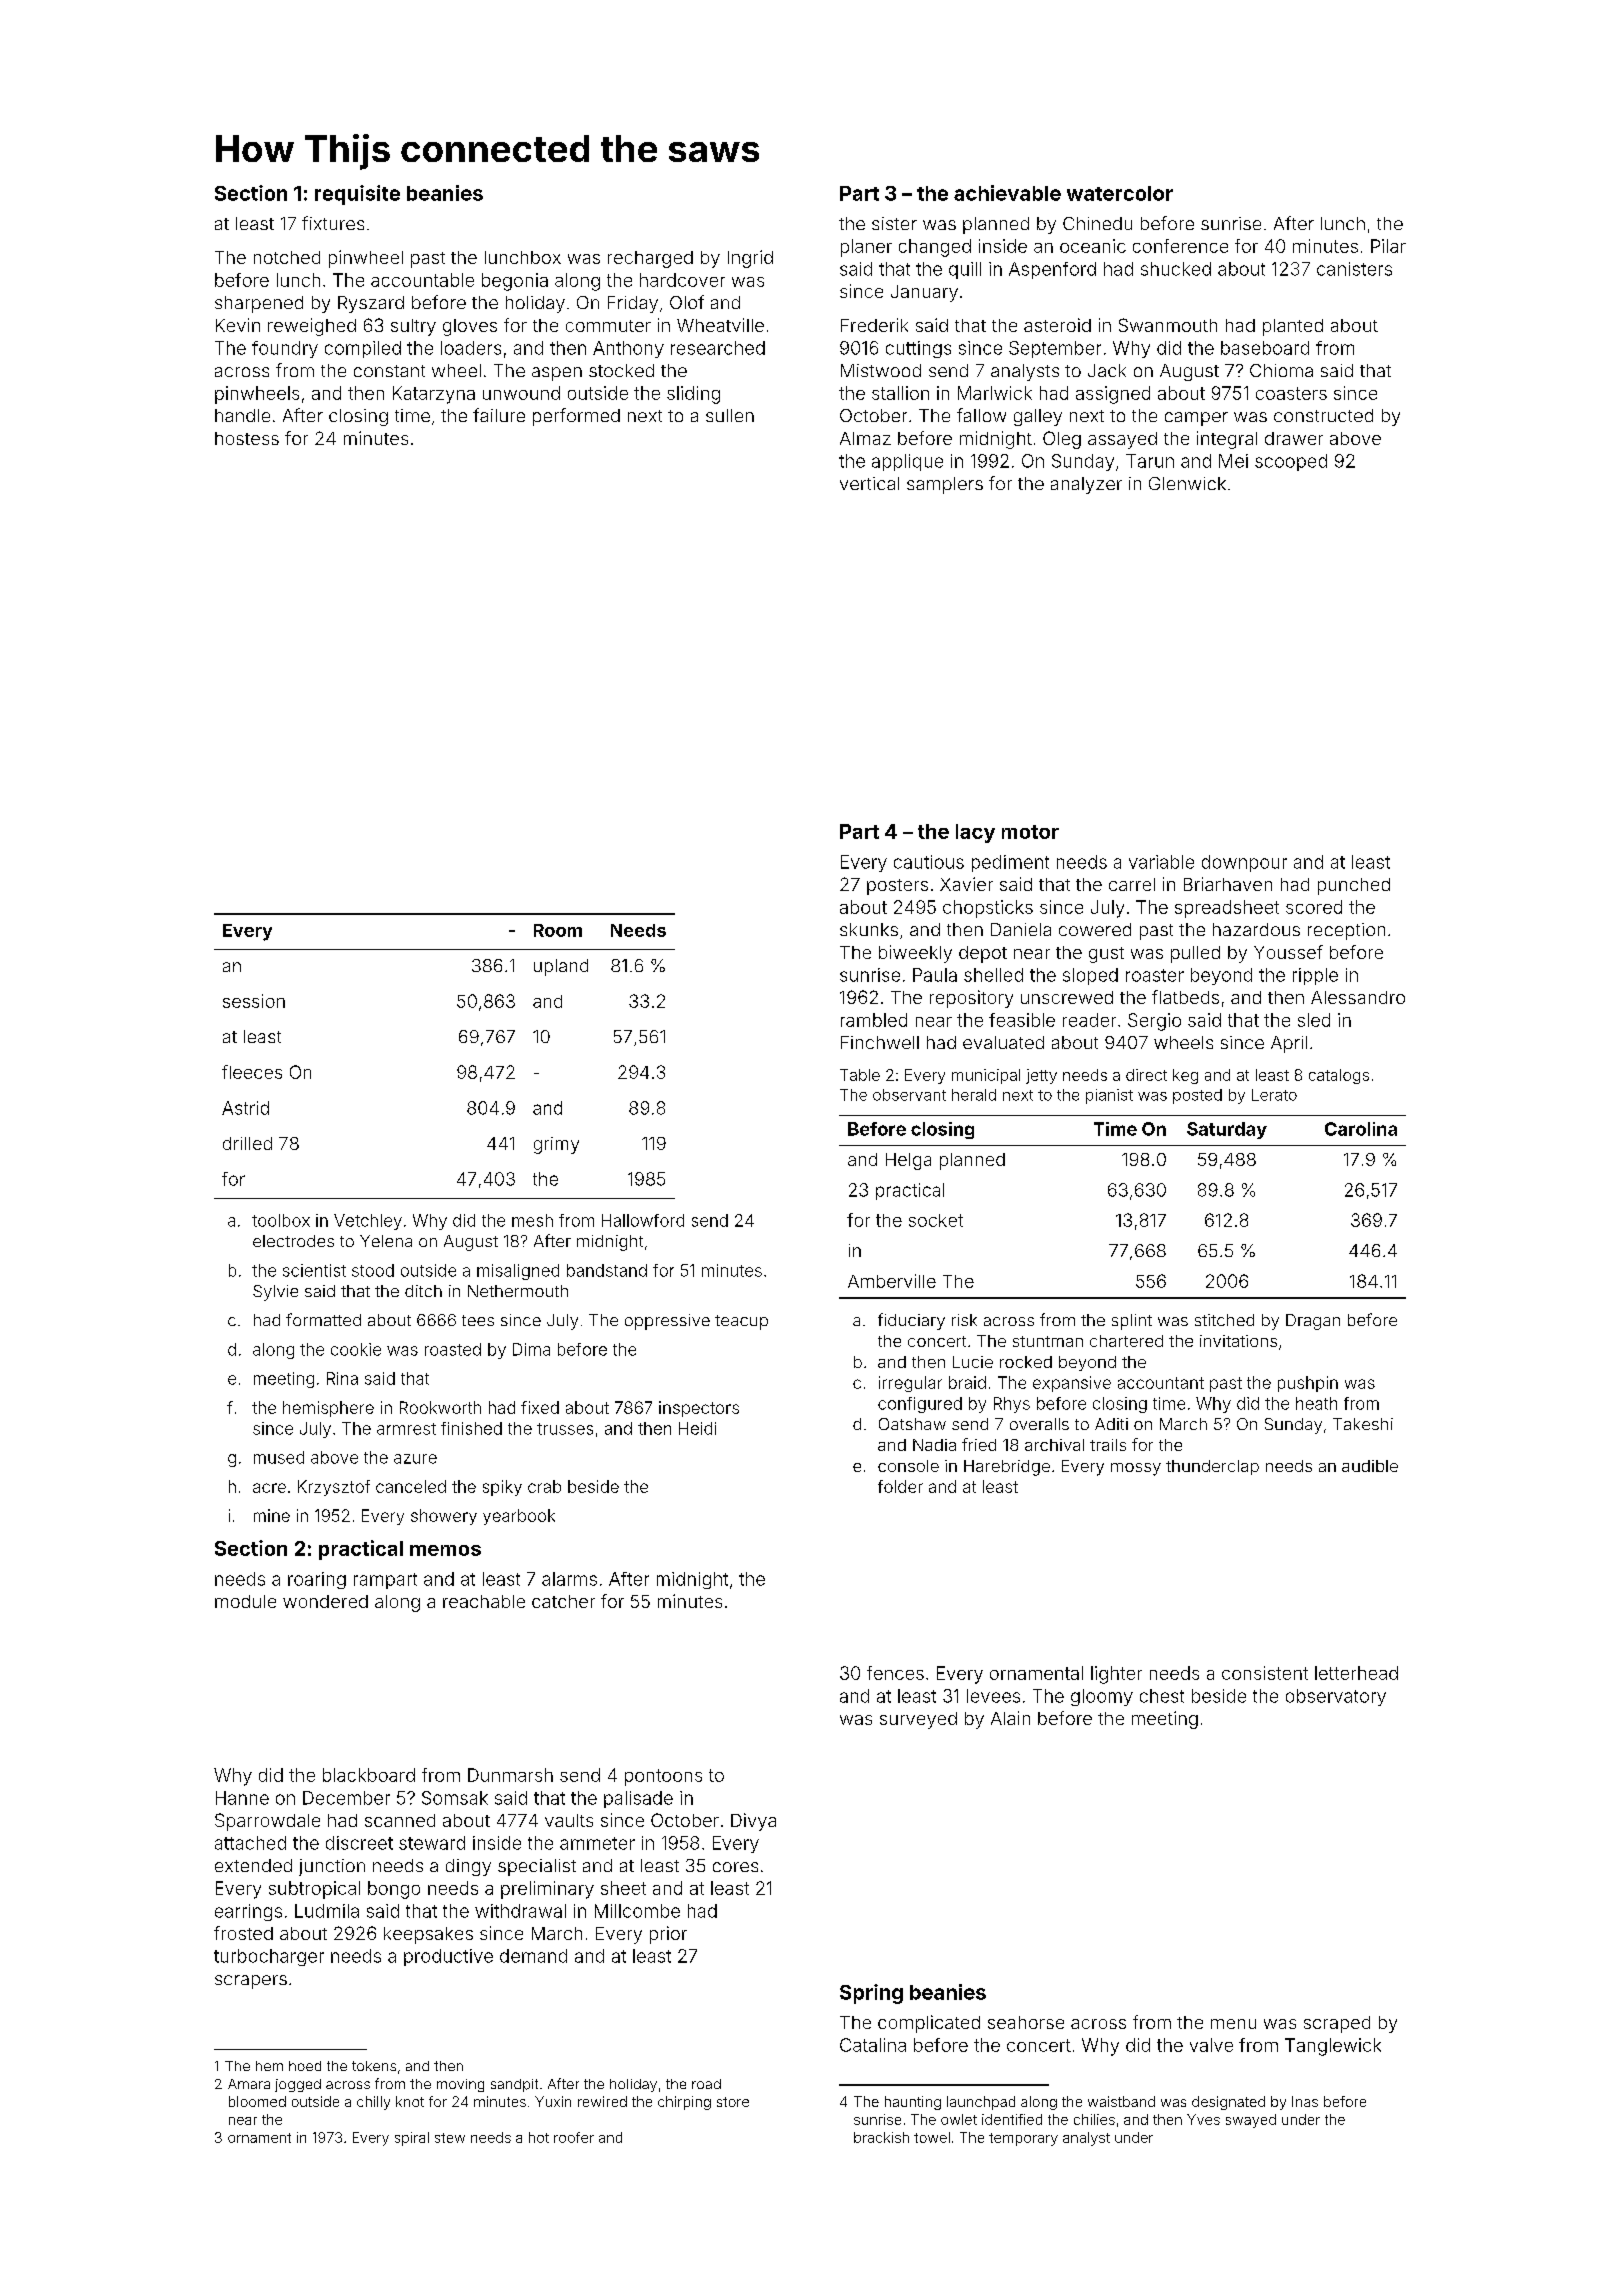  What do you see at coordinates (1293, 327) in the page?
I see `planted` at bounding box center [1293, 327].
